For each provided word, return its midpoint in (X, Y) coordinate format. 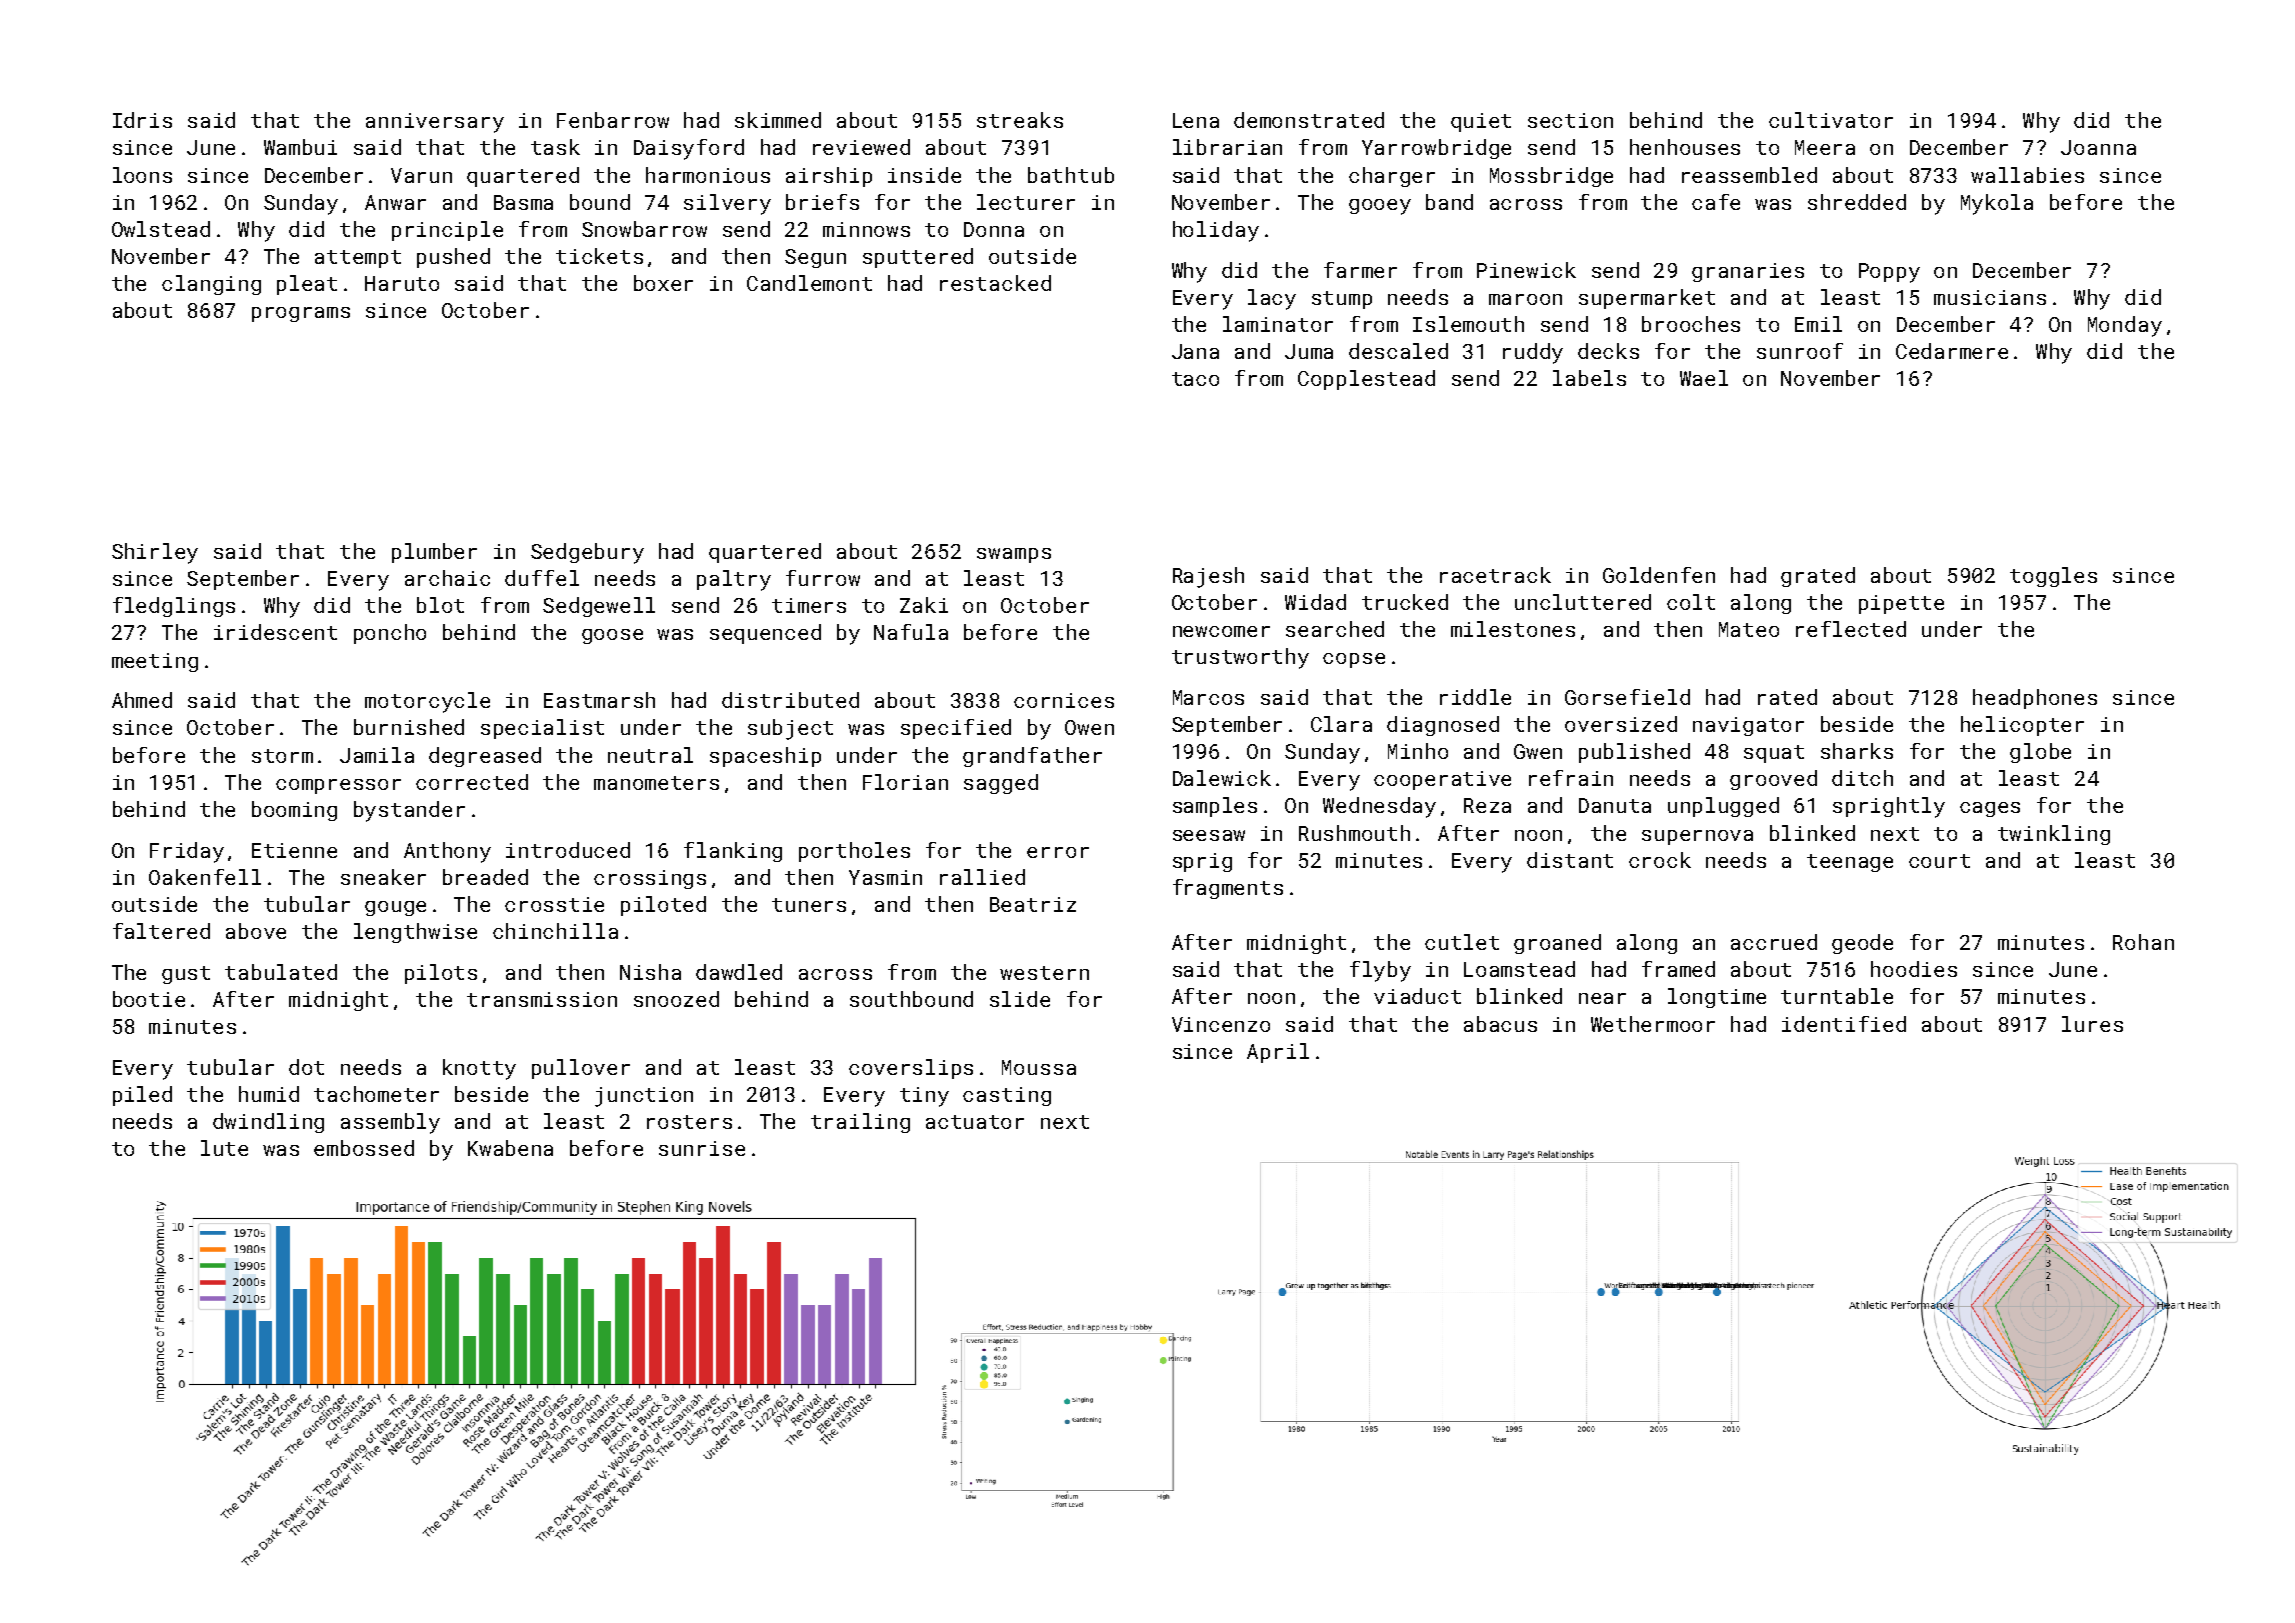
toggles (2053, 577)
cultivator (1831, 120)
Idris (142, 120)
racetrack (1495, 575)
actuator (975, 1122)
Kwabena (510, 1148)
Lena (1196, 120)
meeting (155, 662)
